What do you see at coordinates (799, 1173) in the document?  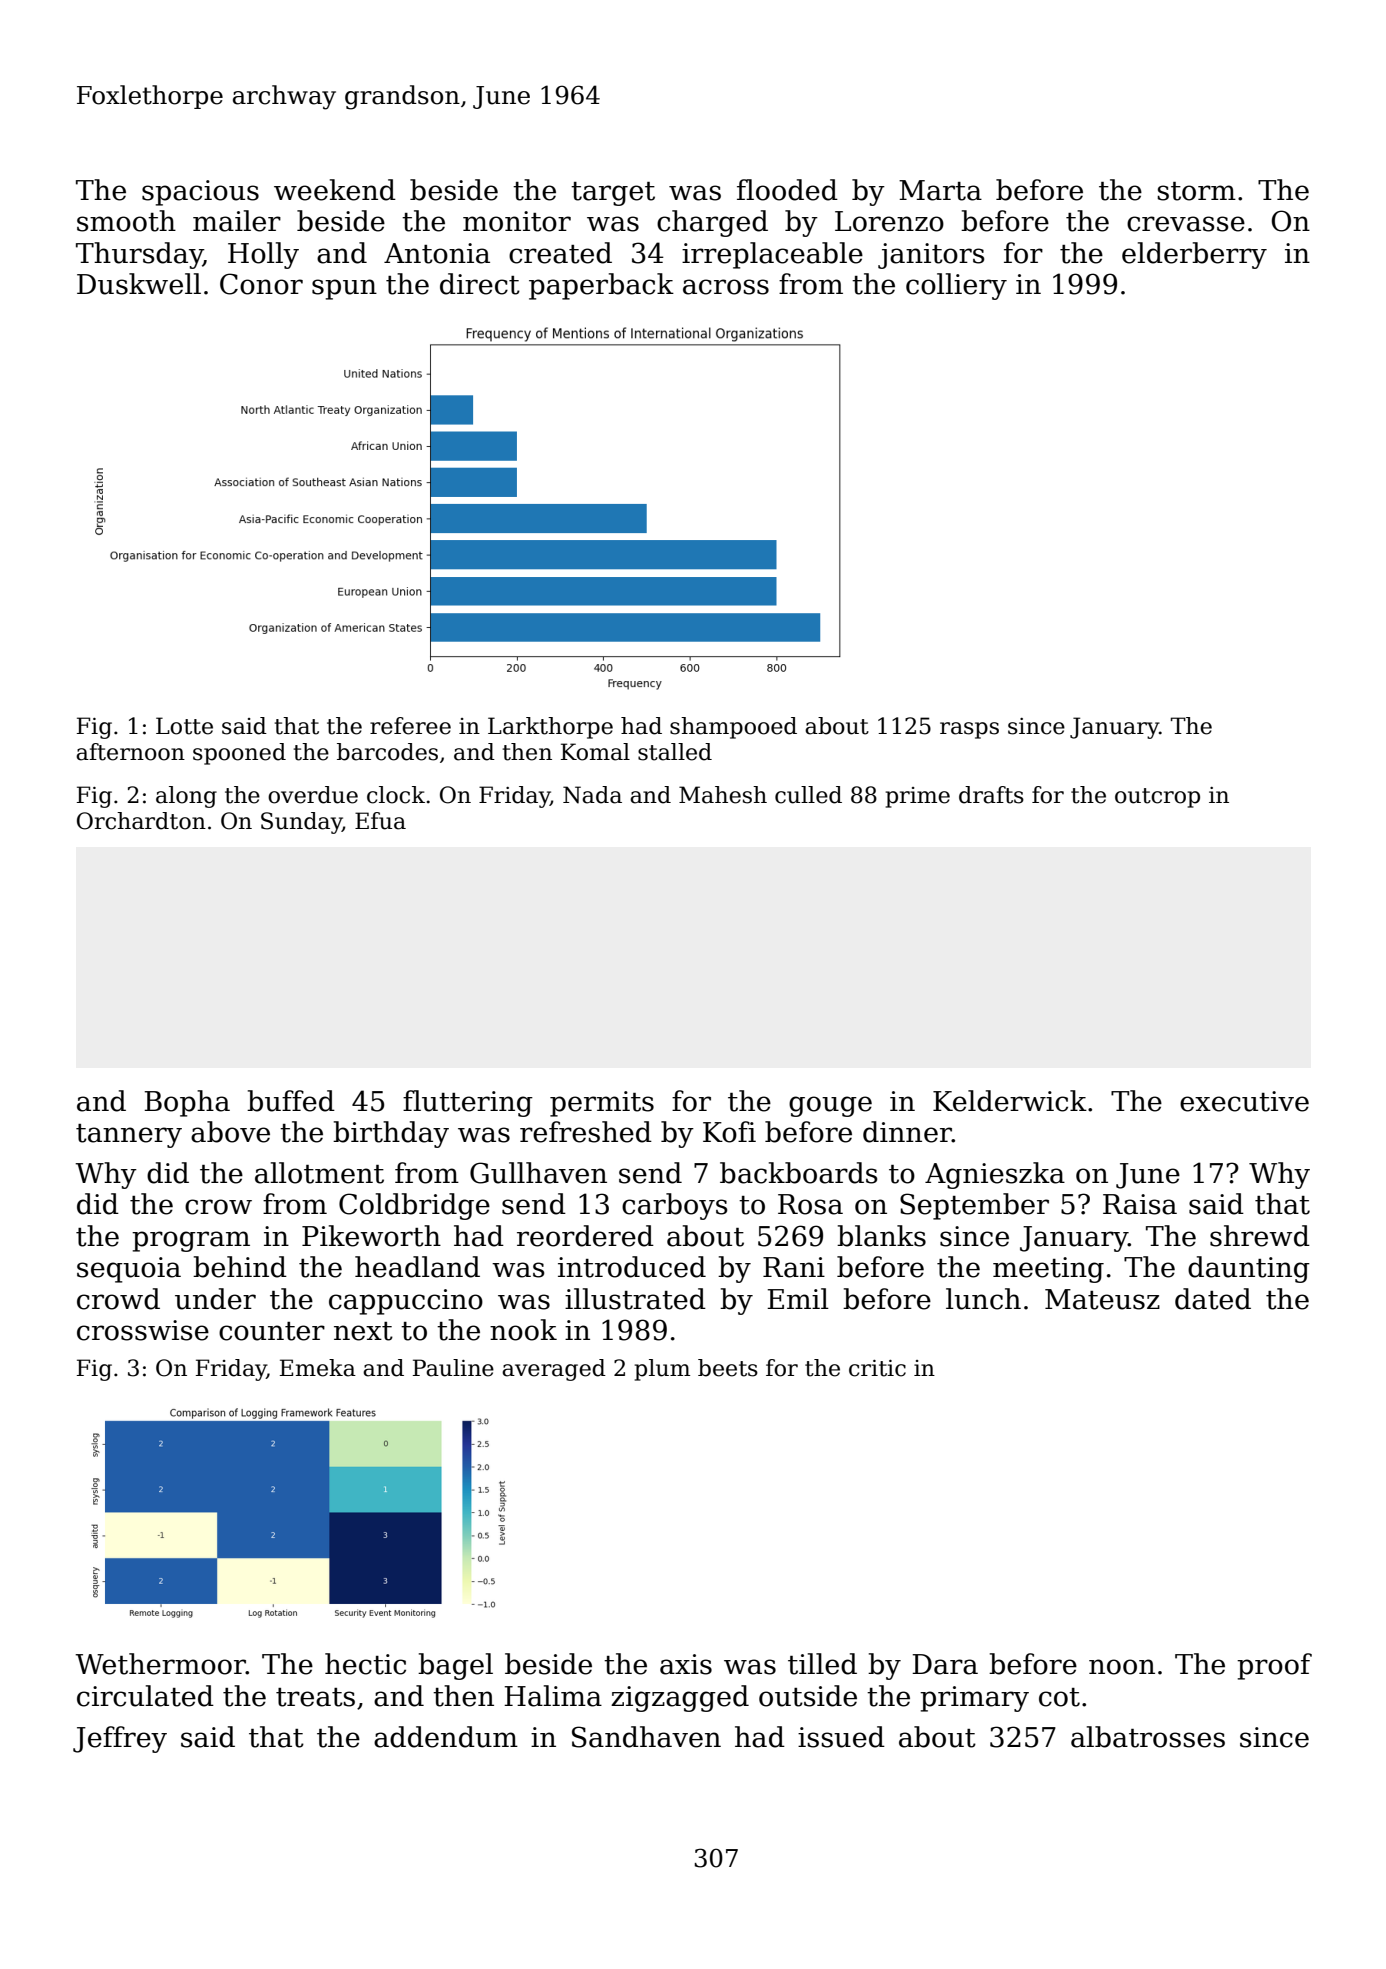 I see `backboards` at bounding box center [799, 1173].
